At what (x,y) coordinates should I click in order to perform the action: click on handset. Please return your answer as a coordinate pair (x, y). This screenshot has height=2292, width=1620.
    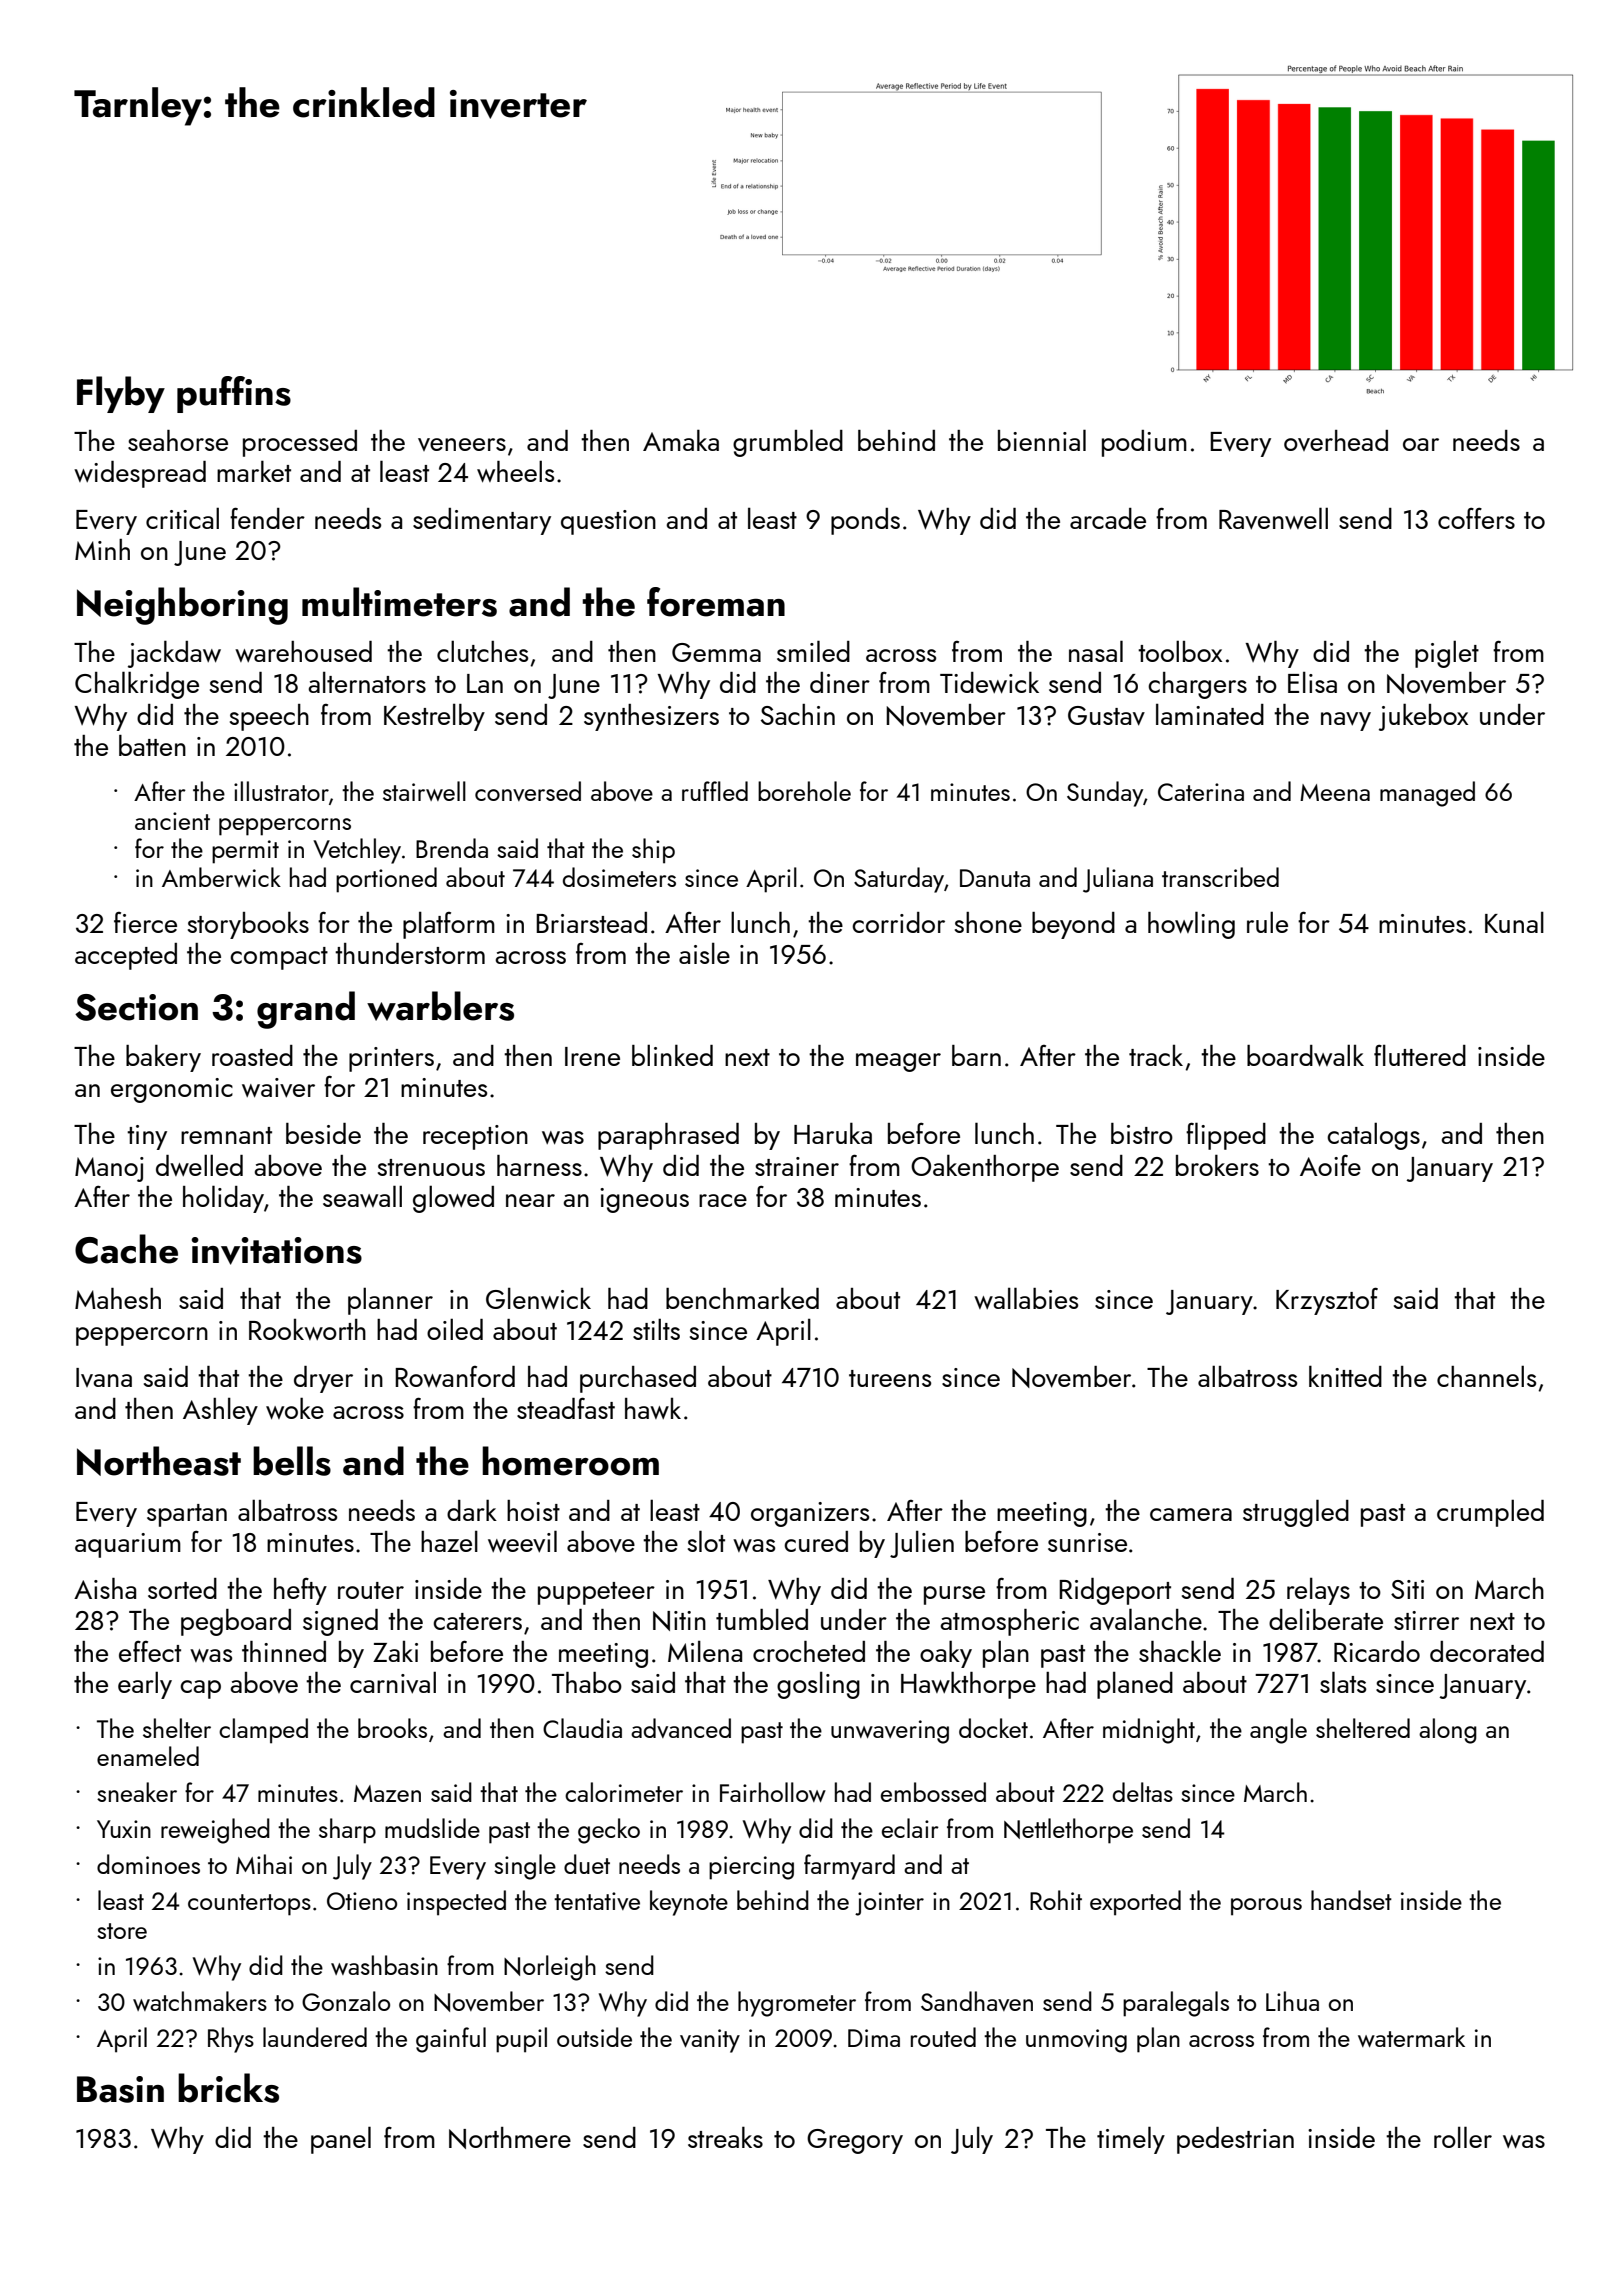
    Looking at the image, I should click on (1351, 1900).
